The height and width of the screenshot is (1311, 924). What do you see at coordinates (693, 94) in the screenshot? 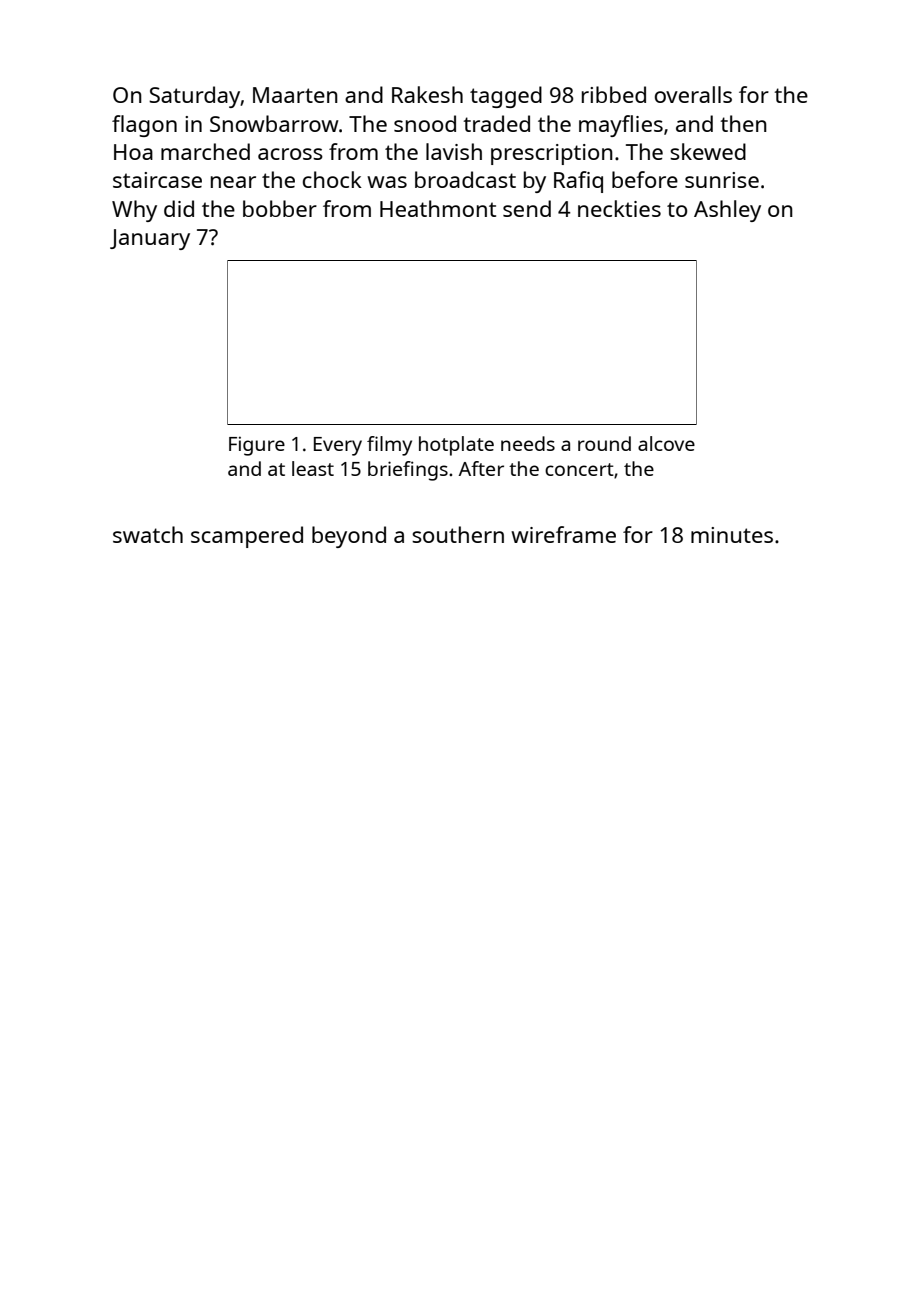
I see `overalls` at bounding box center [693, 94].
